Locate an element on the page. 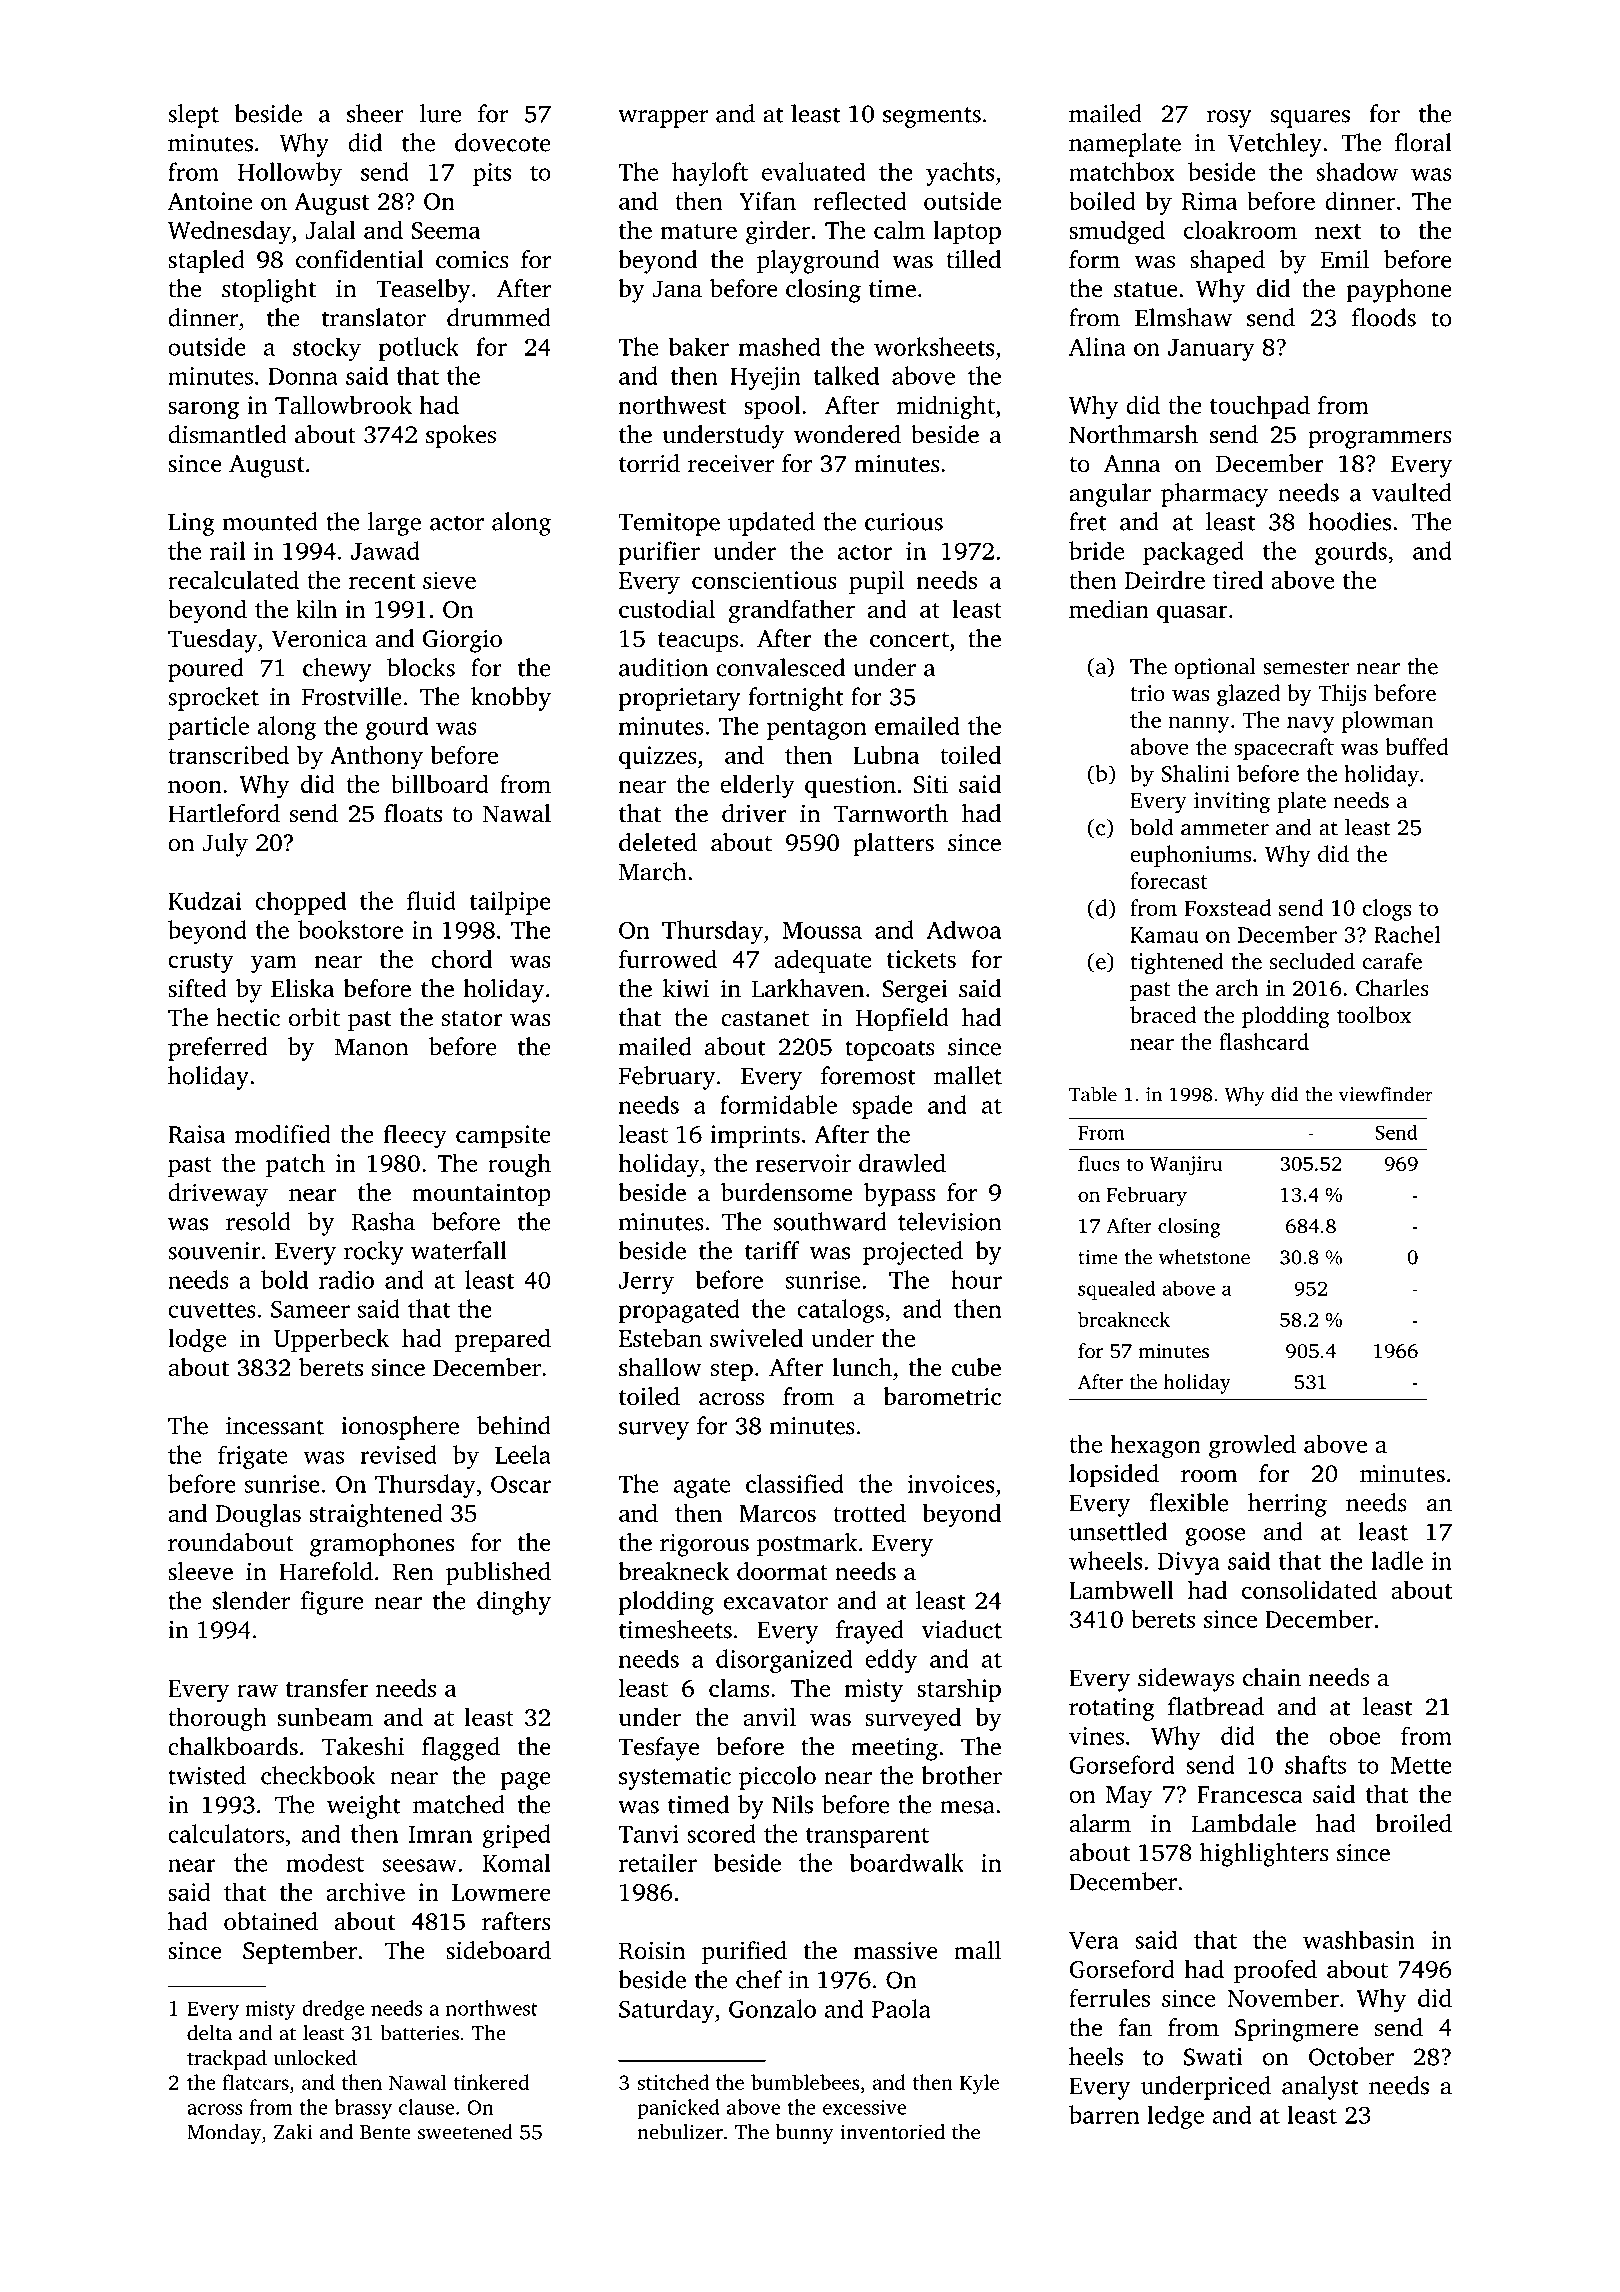 The image size is (1620, 2292). delta is located at coordinates (209, 2033).
